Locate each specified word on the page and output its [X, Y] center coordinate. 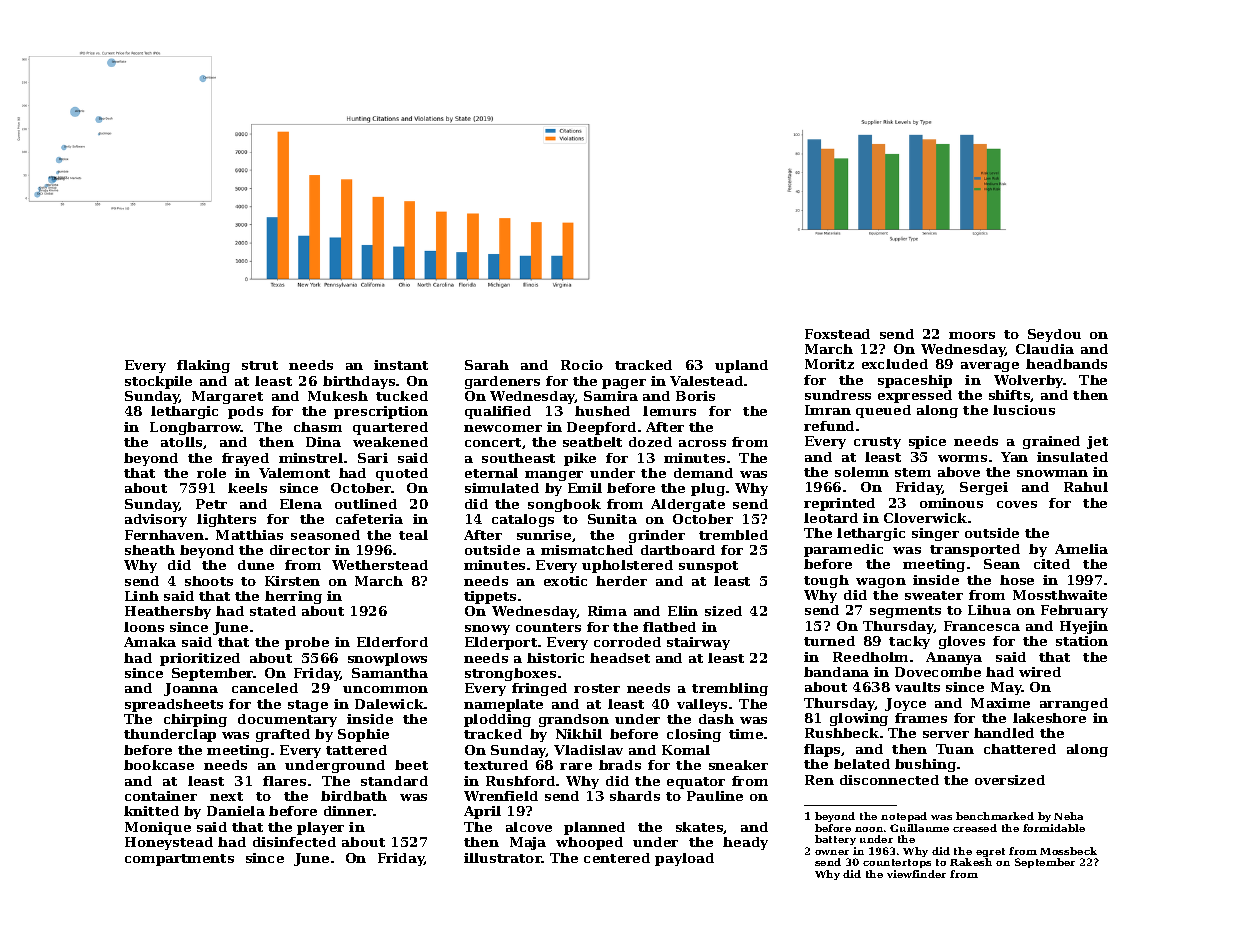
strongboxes [510, 674]
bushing [925, 765]
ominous [951, 503]
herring [293, 597]
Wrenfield [501, 796]
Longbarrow [195, 428]
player [320, 828]
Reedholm [870, 657]
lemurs [669, 411]
